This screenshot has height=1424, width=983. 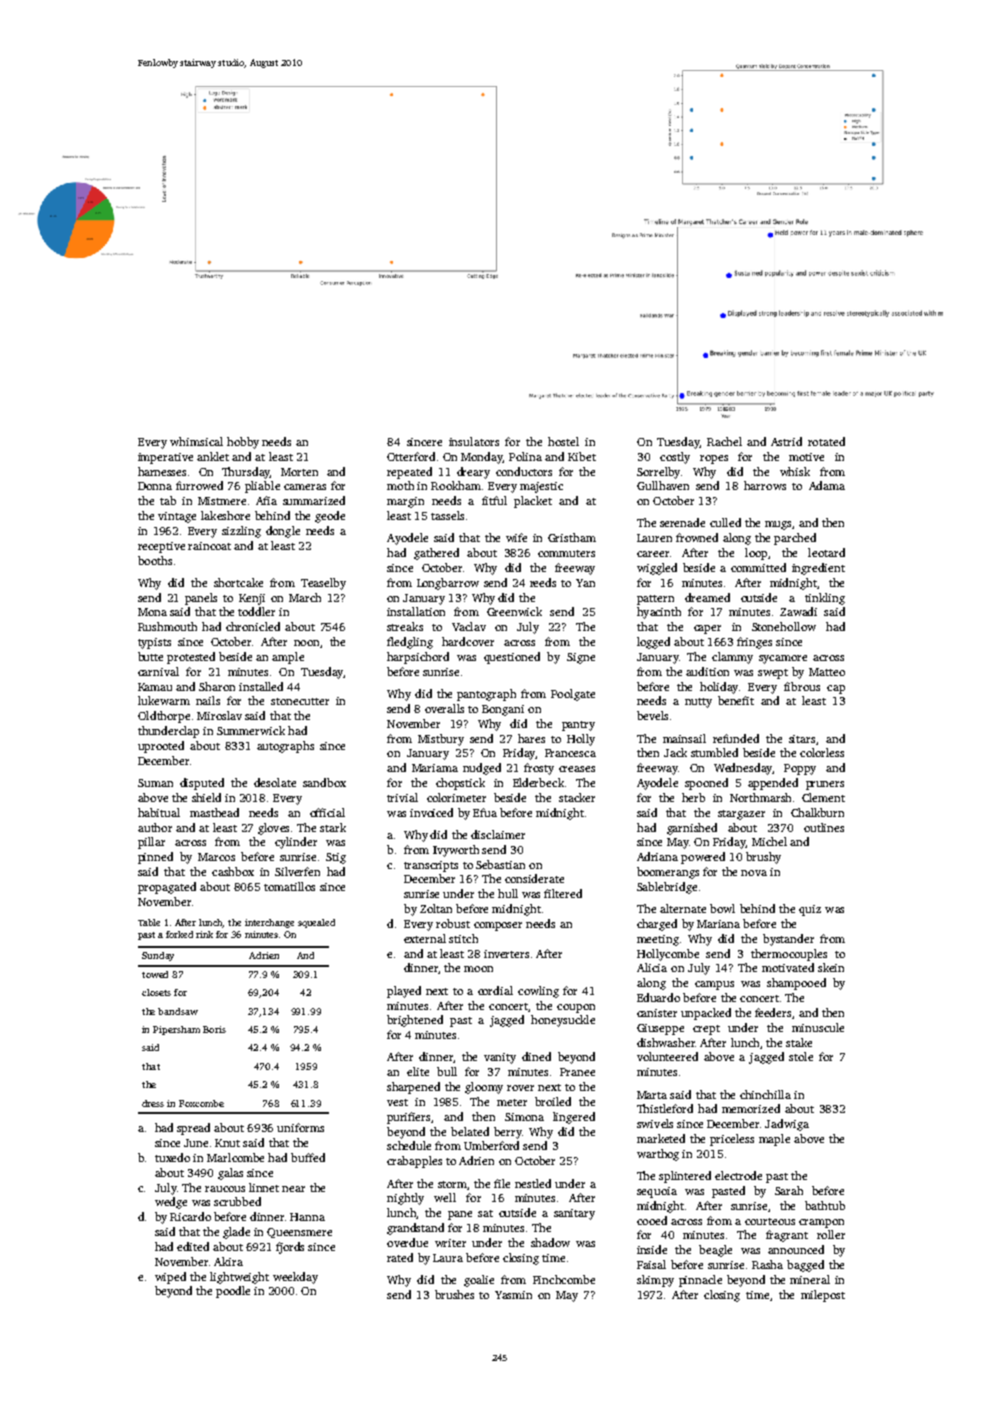 I want to click on margin, so click(x=405, y=502).
